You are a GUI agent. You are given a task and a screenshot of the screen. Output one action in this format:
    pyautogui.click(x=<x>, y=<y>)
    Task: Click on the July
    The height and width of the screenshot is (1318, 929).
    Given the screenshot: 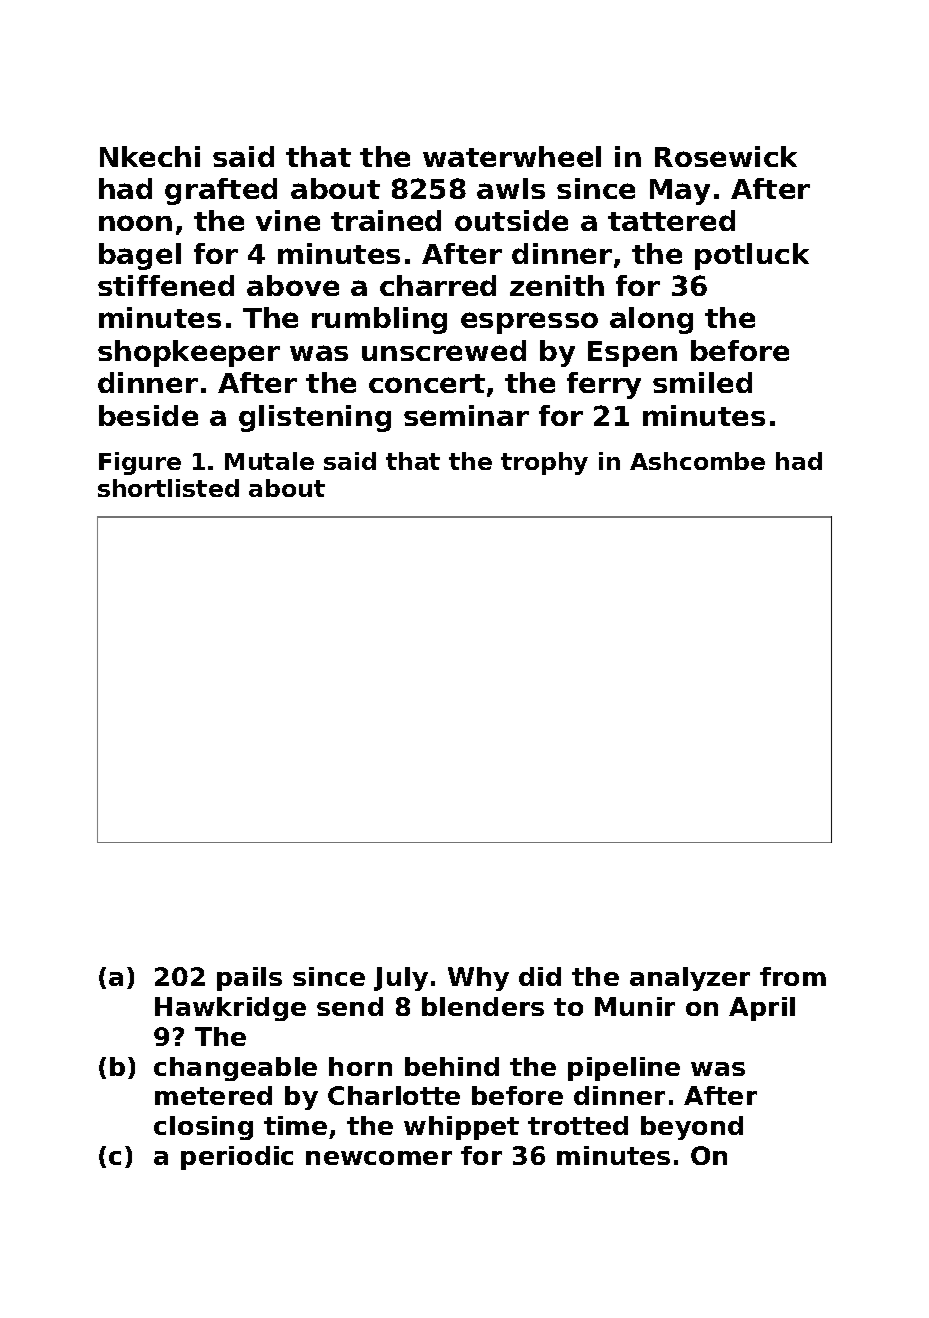 What is the action you would take?
    pyautogui.click(x=401, y=979)
